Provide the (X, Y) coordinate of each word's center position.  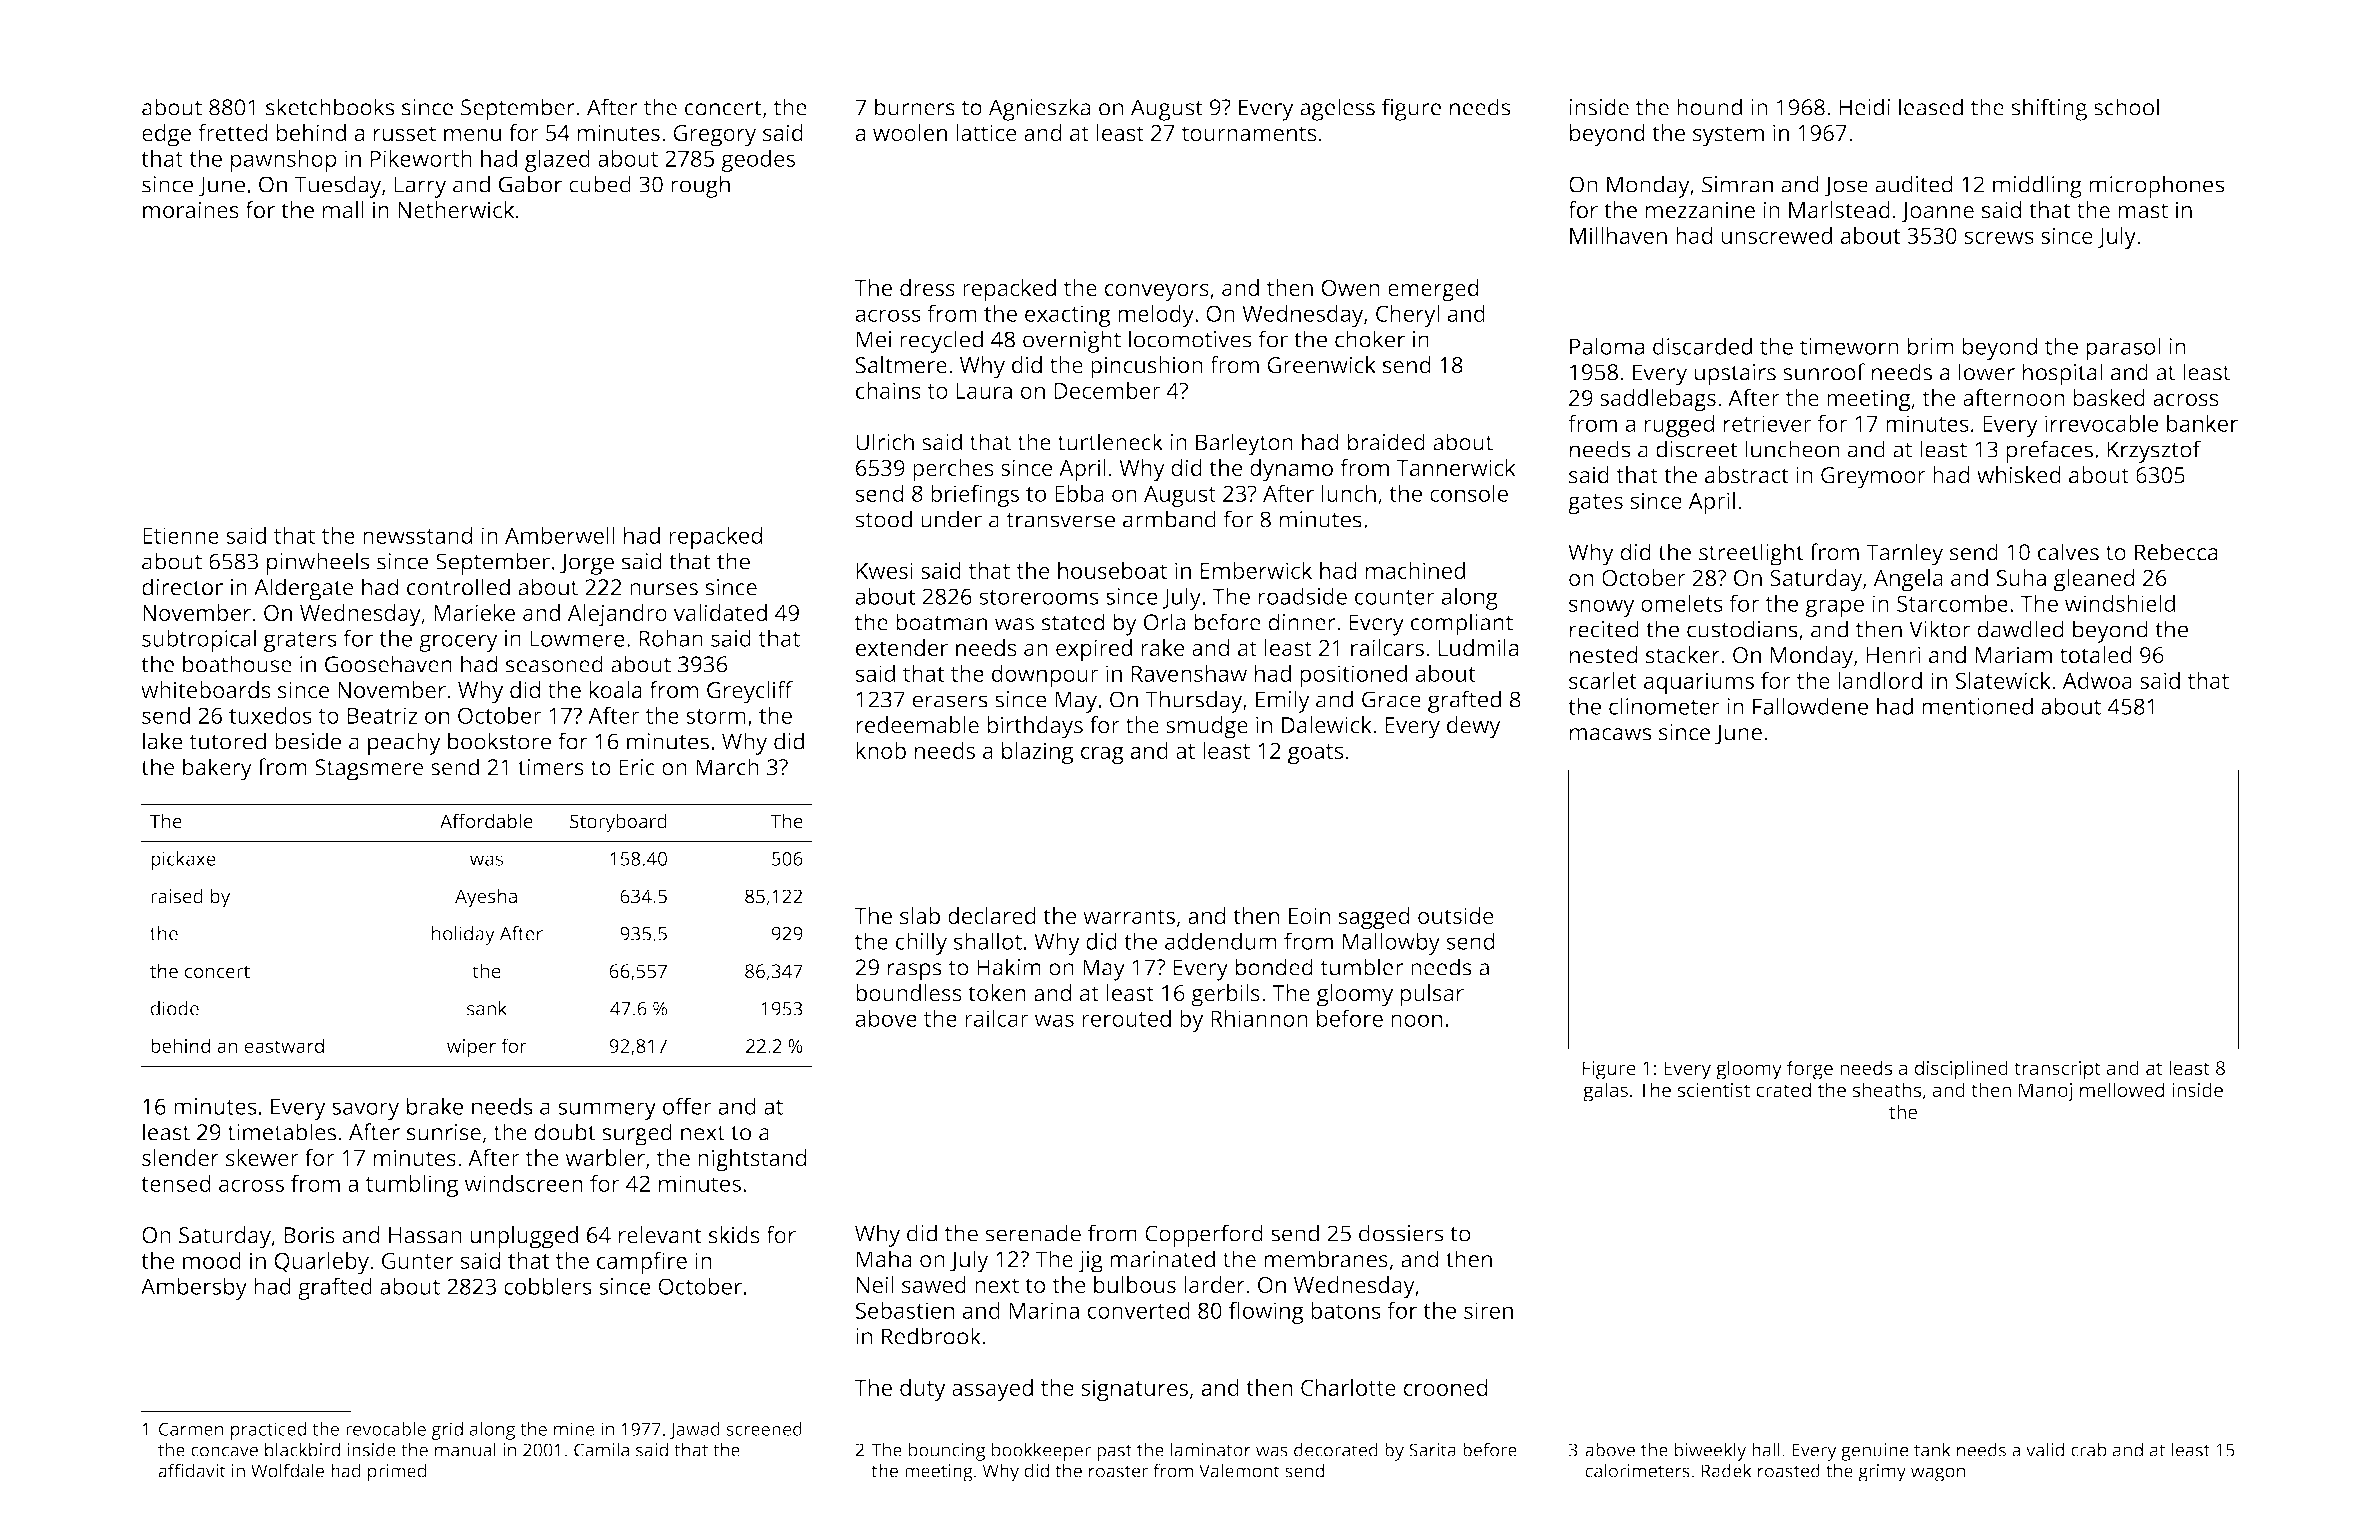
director (182, 587)
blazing (1037, 753)
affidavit (192, 1470)
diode (175, 1008)
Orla (1164, 622)
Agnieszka (1039, 109)
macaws (1611, 734)
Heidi (1864, 107)
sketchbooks (330, 107)
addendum (1221, 941)
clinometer (1664, 706)
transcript (2057, 1070)
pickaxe (183, 860)
